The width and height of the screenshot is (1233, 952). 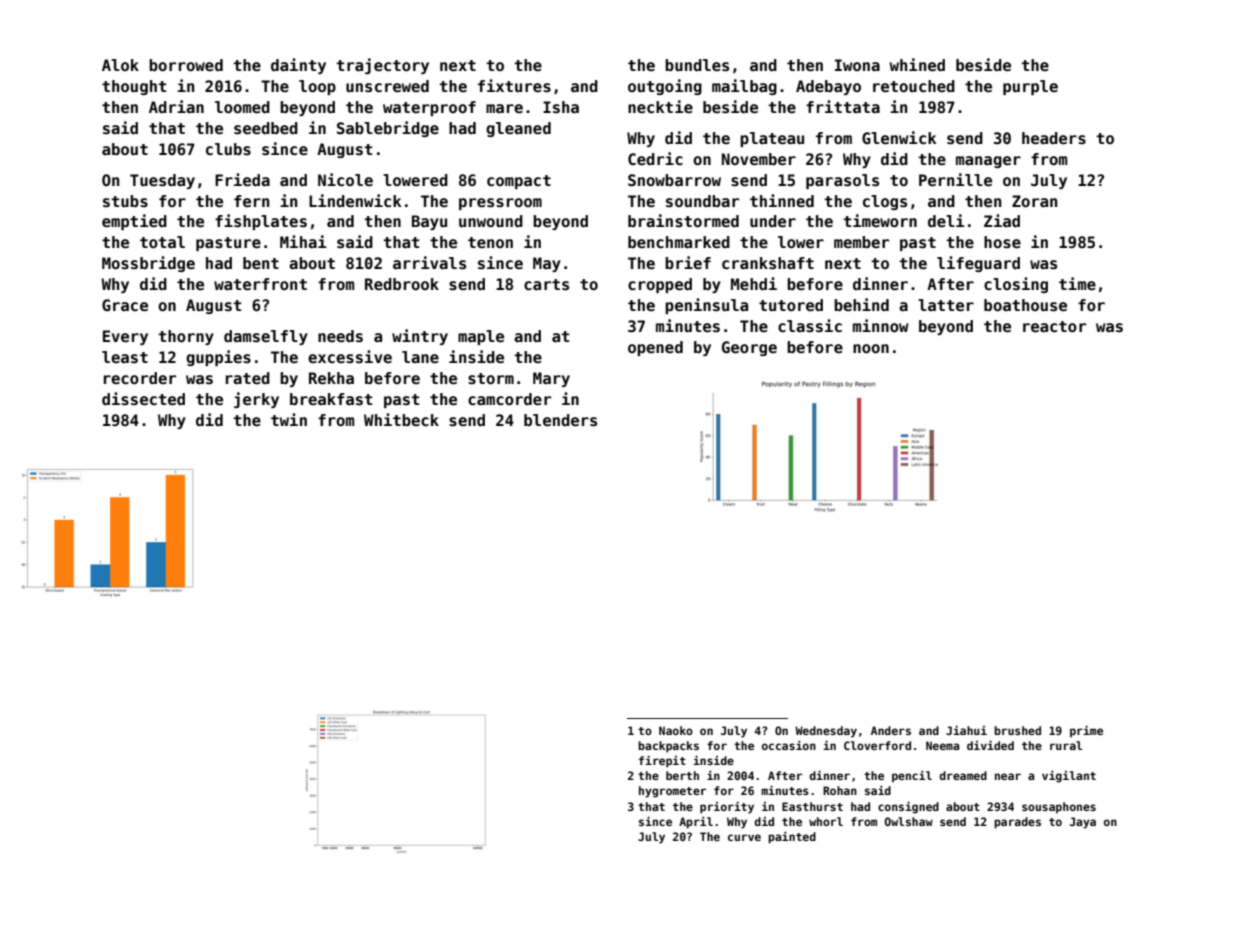 What do you see at coordinates (401, 419) in the screenshot?
I see `Whitbeck` at bounding box center [401, 419].
